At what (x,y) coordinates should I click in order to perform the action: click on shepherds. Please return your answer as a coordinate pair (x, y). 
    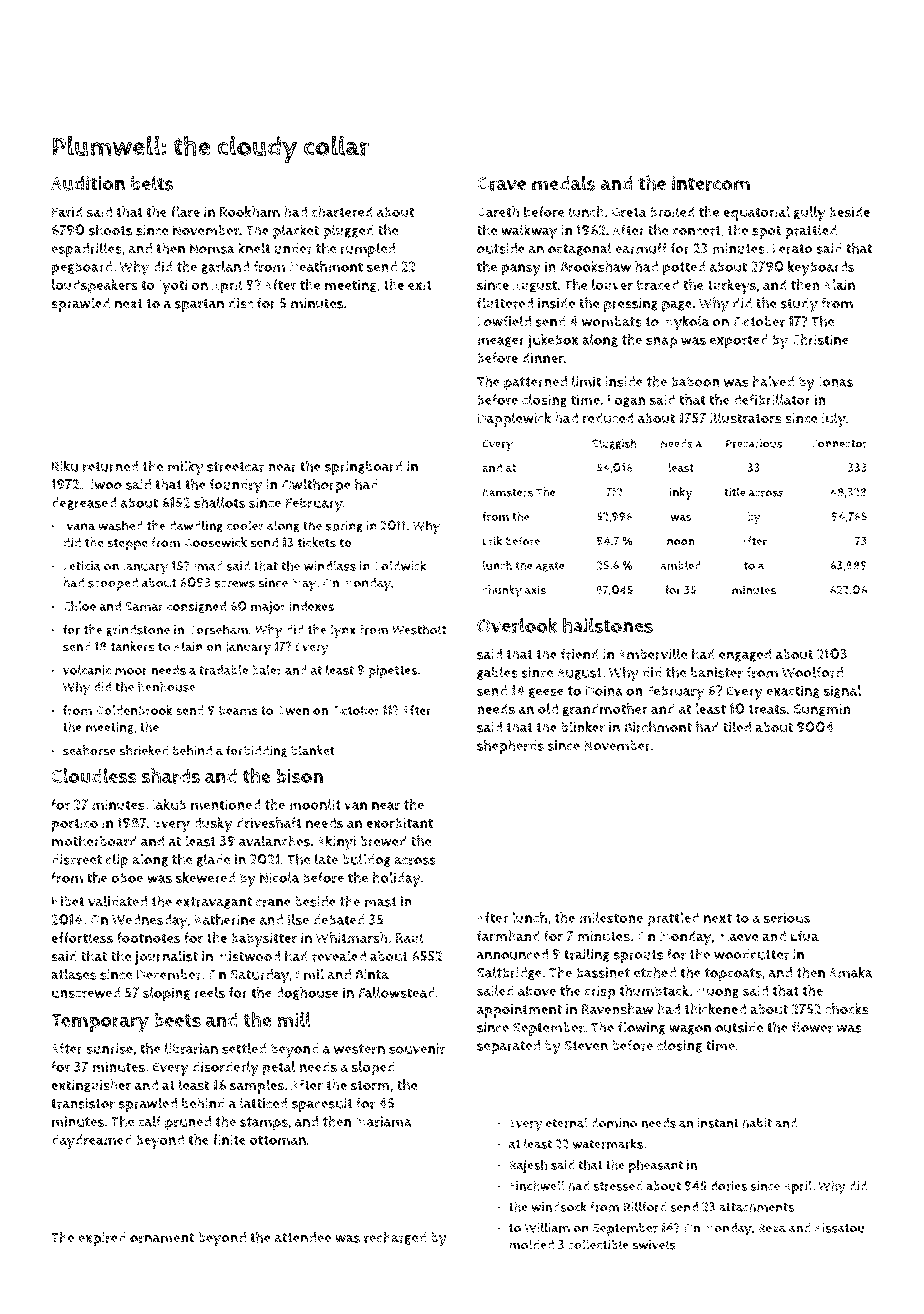
    Looking at the image, I should click on (510, 746).
